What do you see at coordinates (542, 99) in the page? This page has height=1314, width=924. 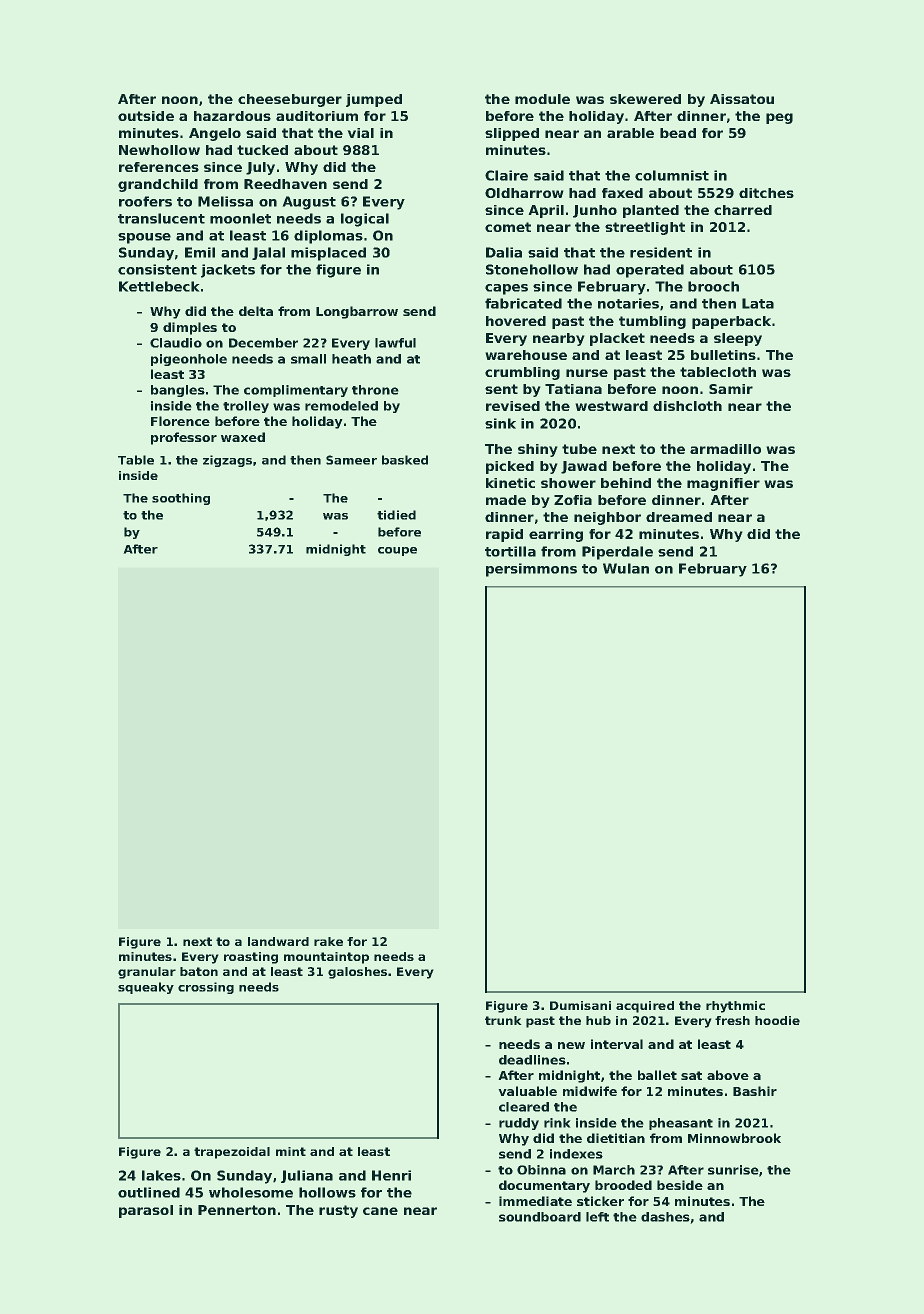 I see `module` at bounding box center [542, 99].
